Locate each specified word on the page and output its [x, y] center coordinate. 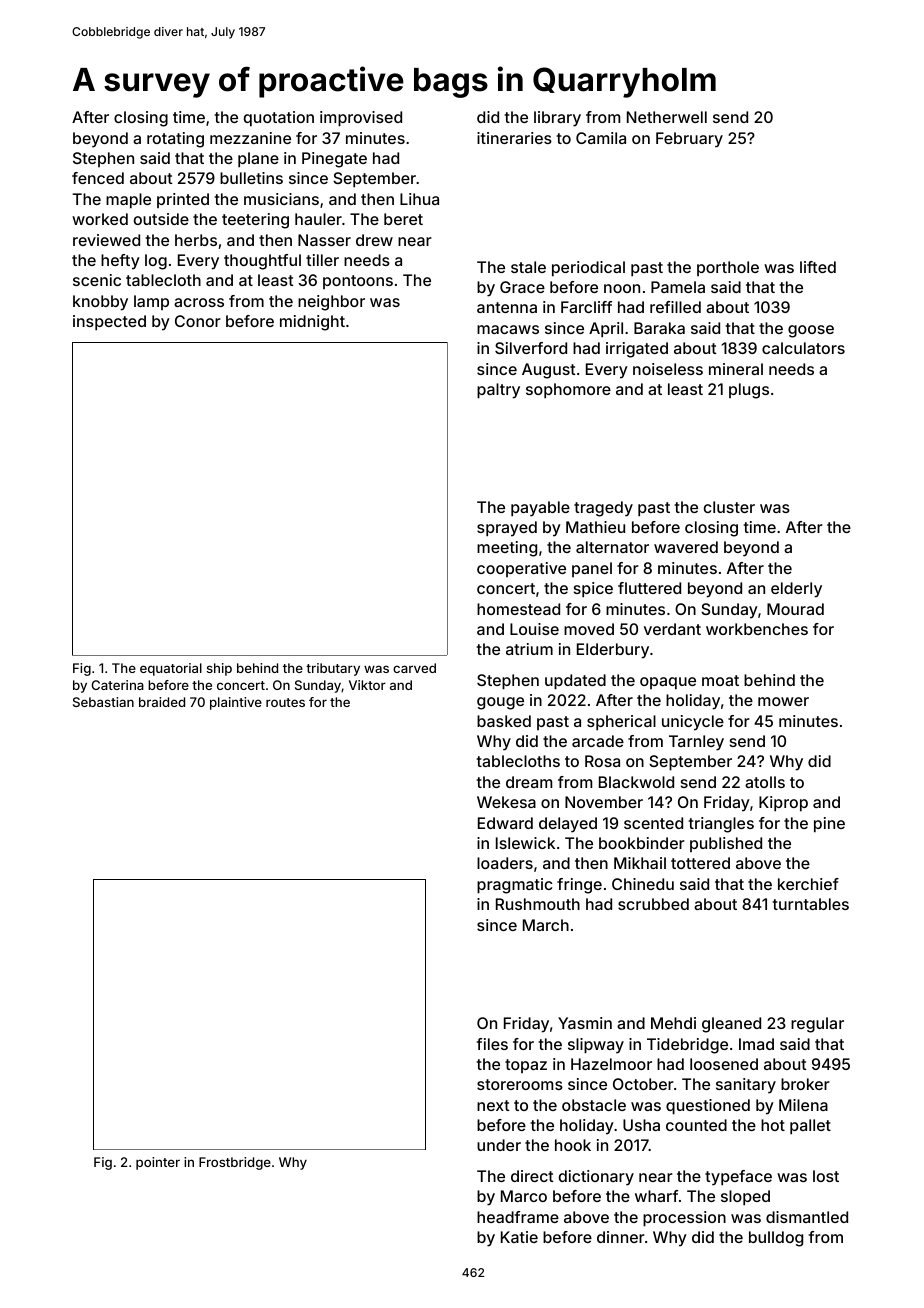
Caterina [117, 685]
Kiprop [783, 804]
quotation [279, 119]
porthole [728, 268]
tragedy [603, 509]
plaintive [236, 703]
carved [414, 668]
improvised [361, 119]
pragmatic [515, 886]
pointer [158, 1163]
